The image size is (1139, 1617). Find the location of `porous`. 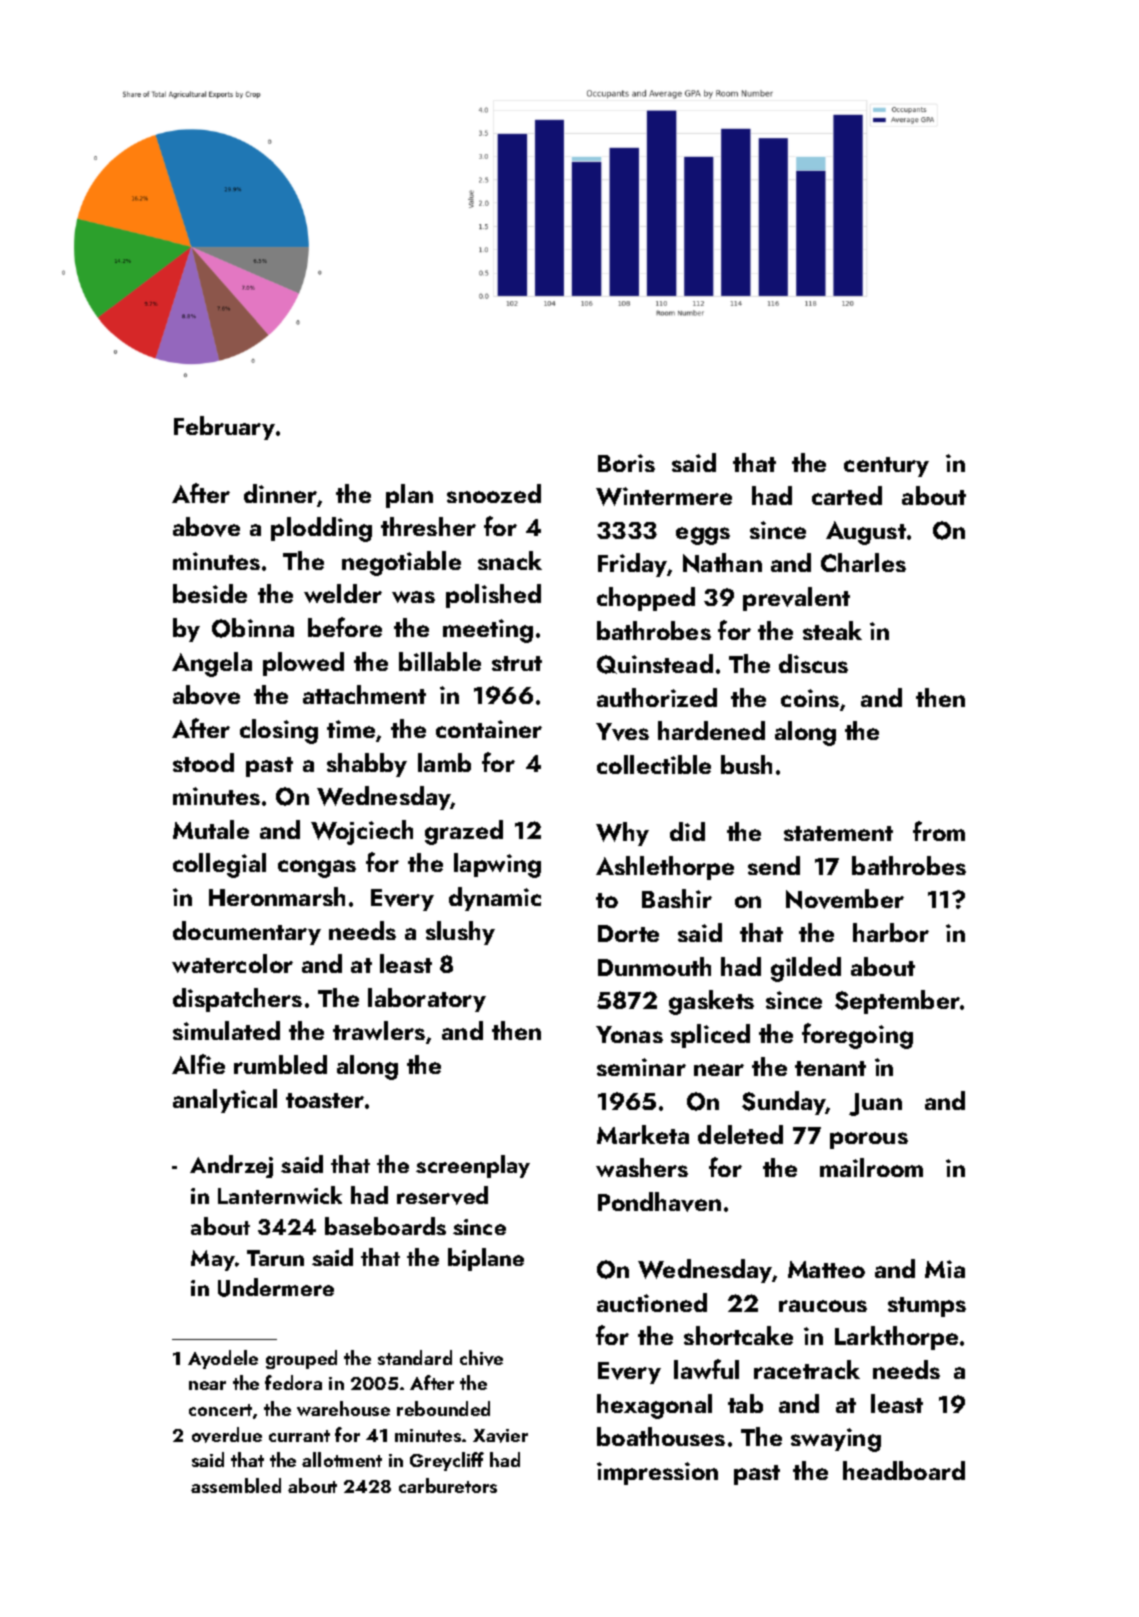

porous is located at coordinates (869, 1140).
